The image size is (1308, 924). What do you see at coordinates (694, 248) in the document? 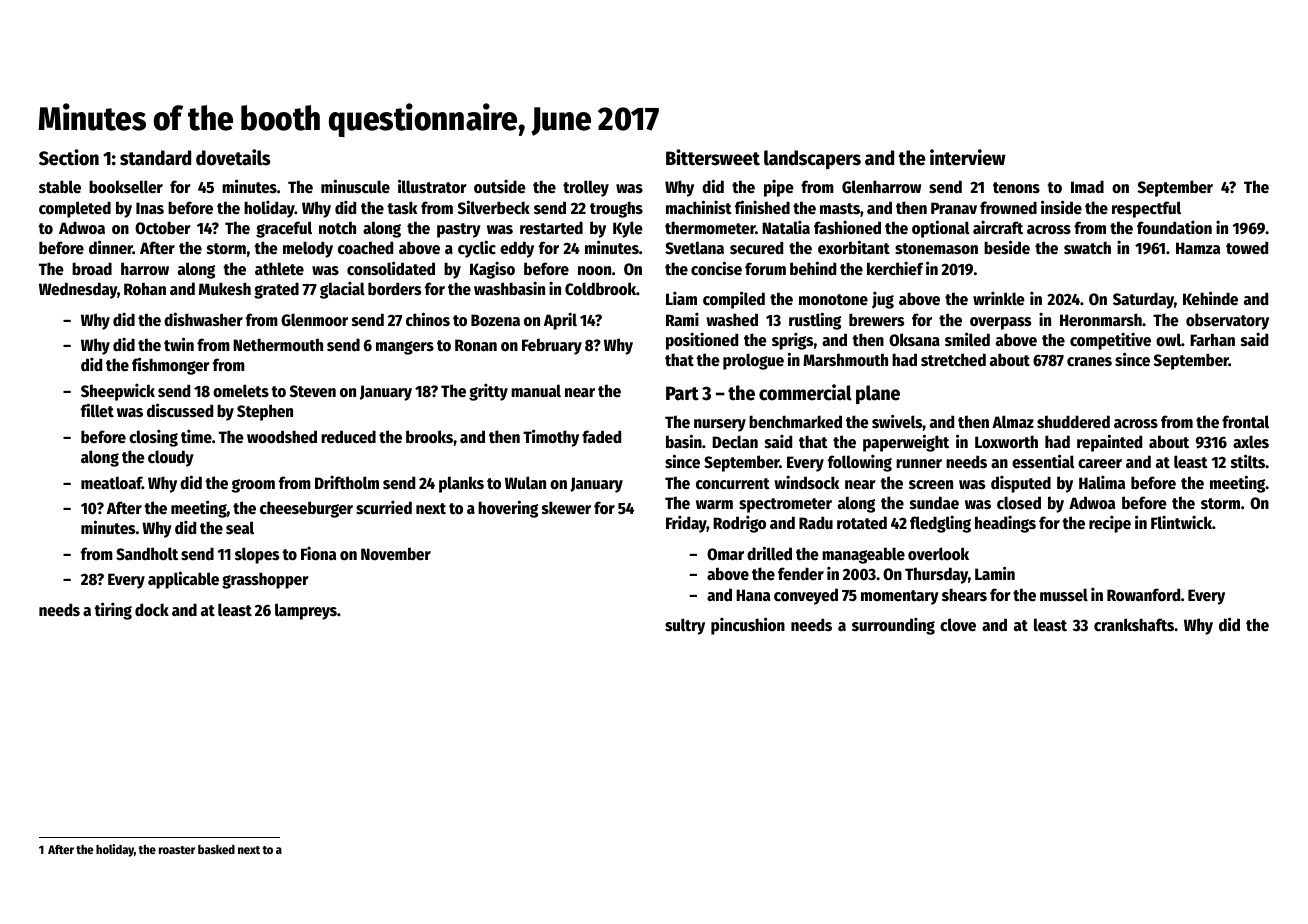
I see `Svetlana` at bounding box center [694, 248].
